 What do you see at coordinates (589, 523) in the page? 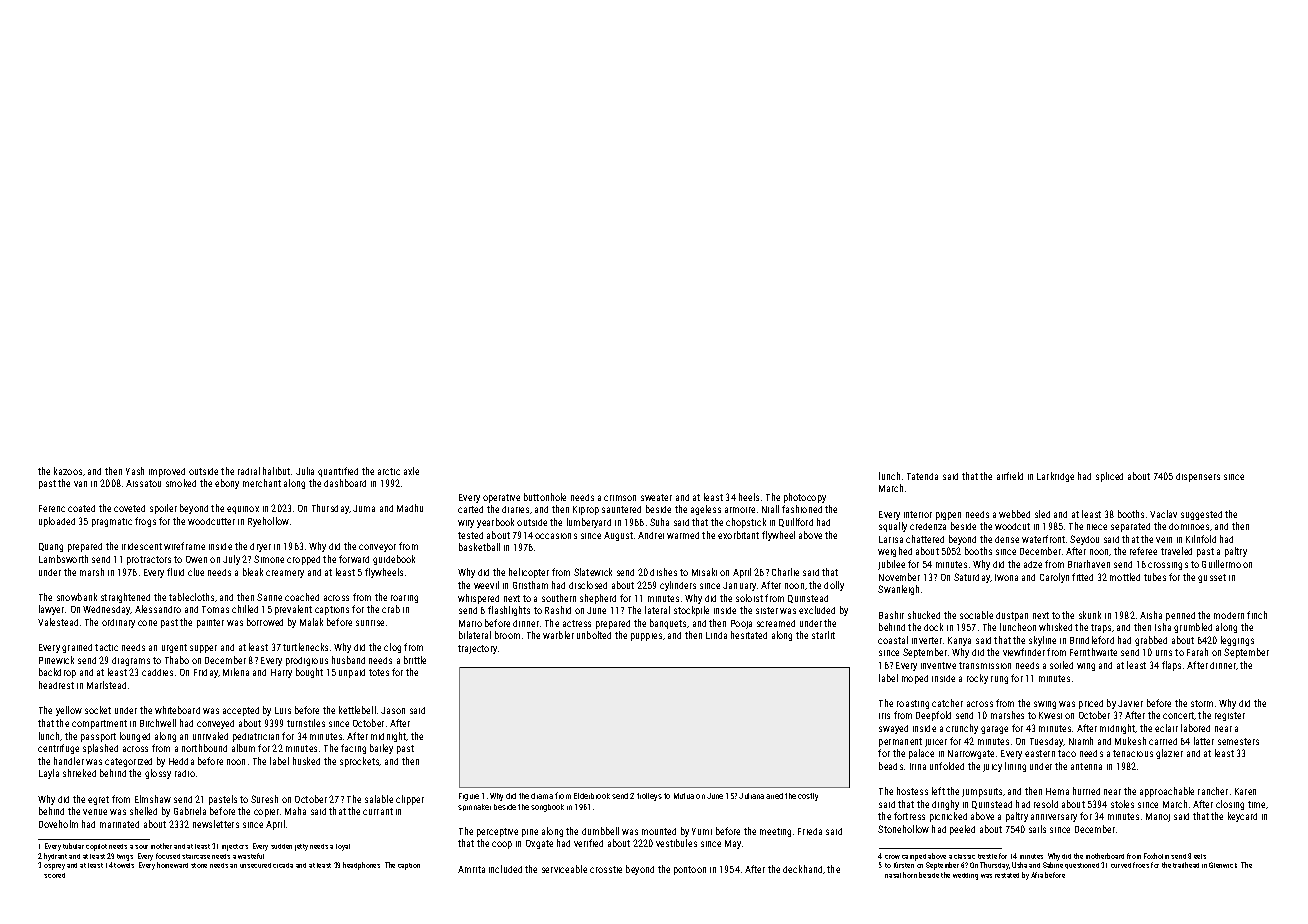
I see `lumberyard` at bounding box center [589, 523].
